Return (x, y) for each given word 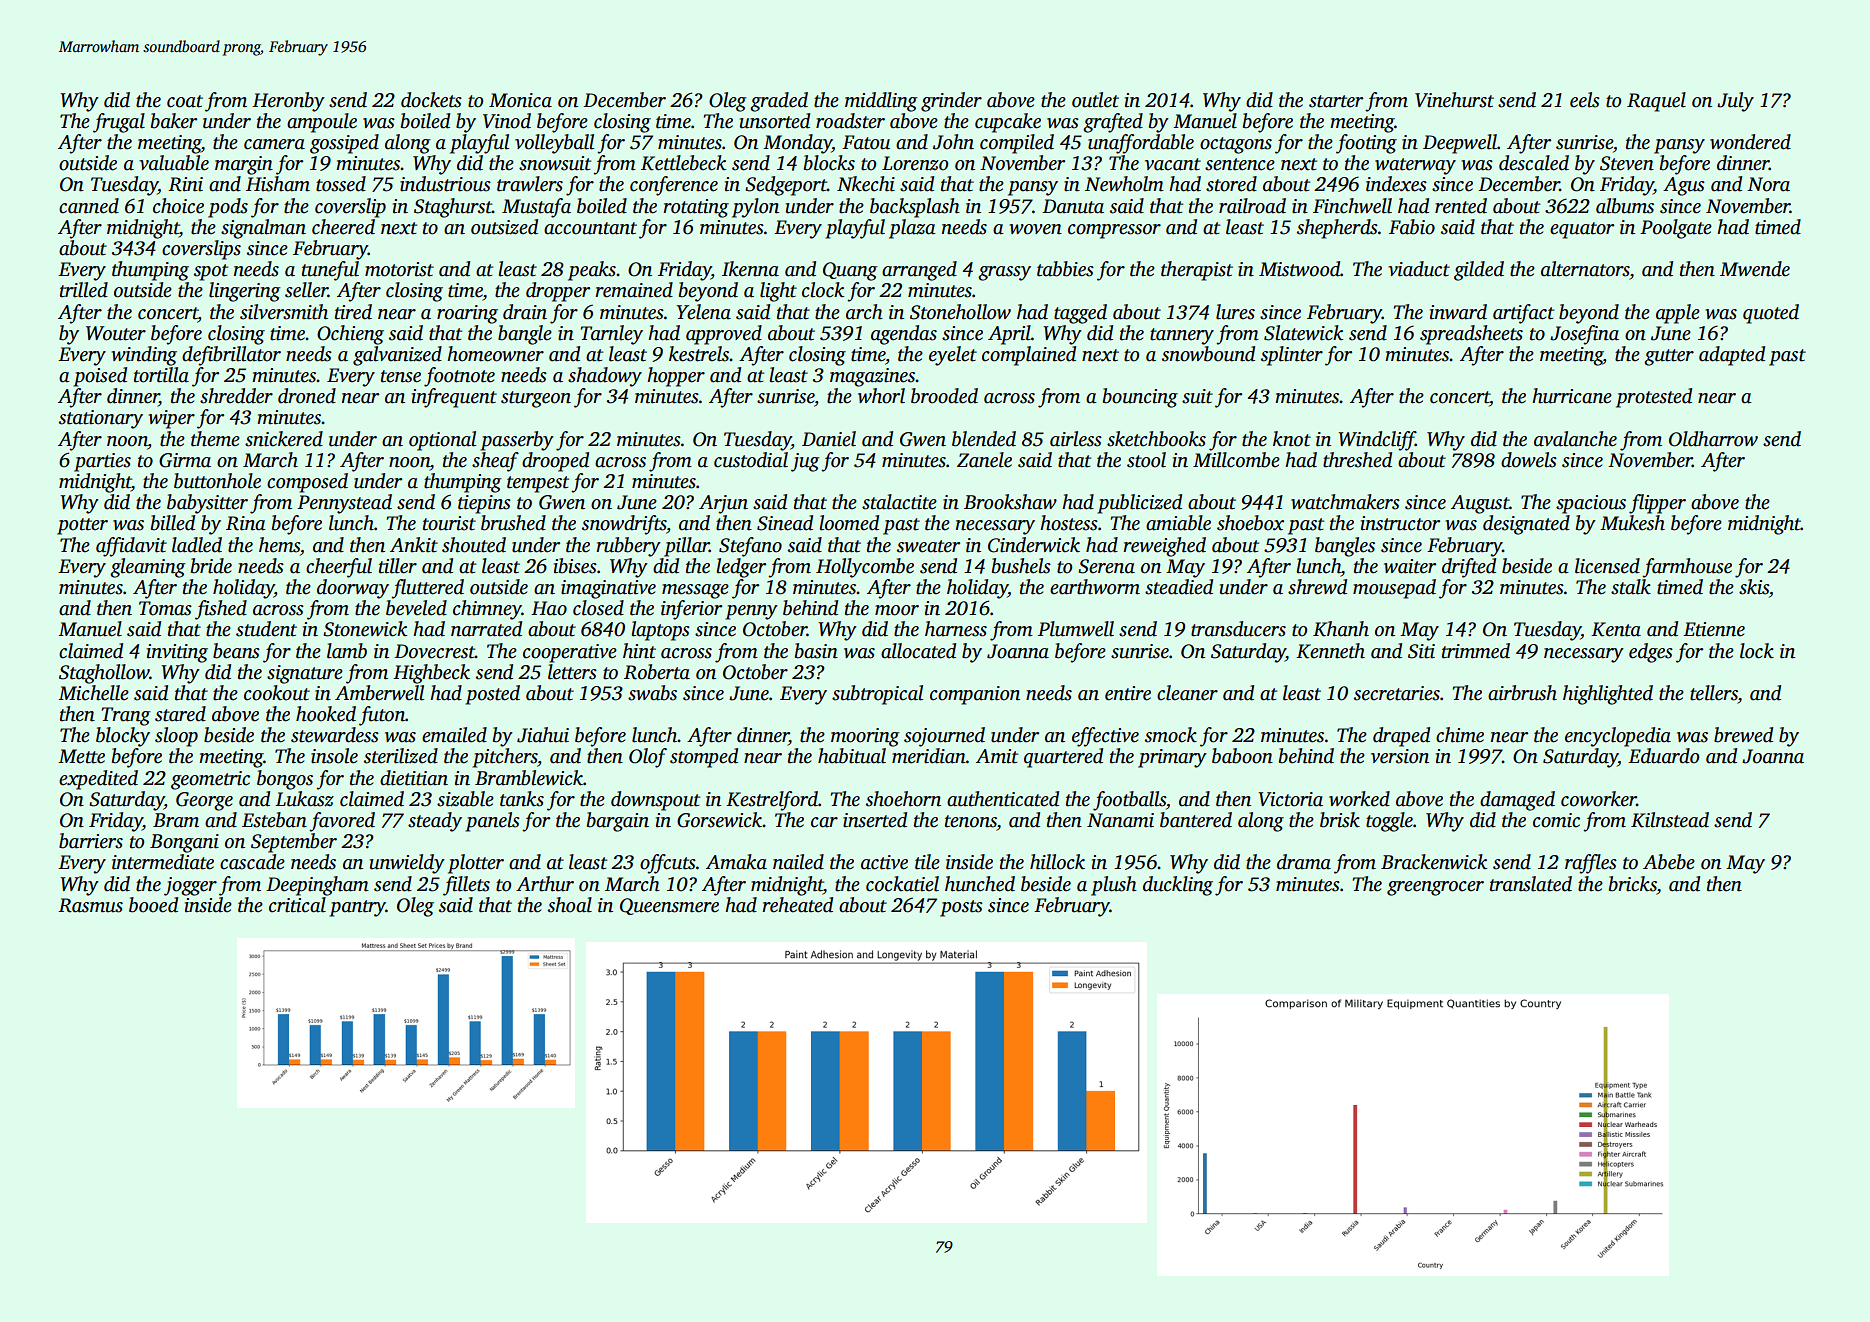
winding (144, 356)
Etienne (1714, 629)
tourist (449, 523)
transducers (1238, 629)
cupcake (1008, 123)
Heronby (288, 102)
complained (1029, 356)
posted (492, 695)
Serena (1106, 566)
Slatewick (1303, 333)
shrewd (1317, 587)
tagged (1080, 314)
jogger (190, 886)
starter (1336, 101)
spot (211, 272)
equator (1582, 230)
